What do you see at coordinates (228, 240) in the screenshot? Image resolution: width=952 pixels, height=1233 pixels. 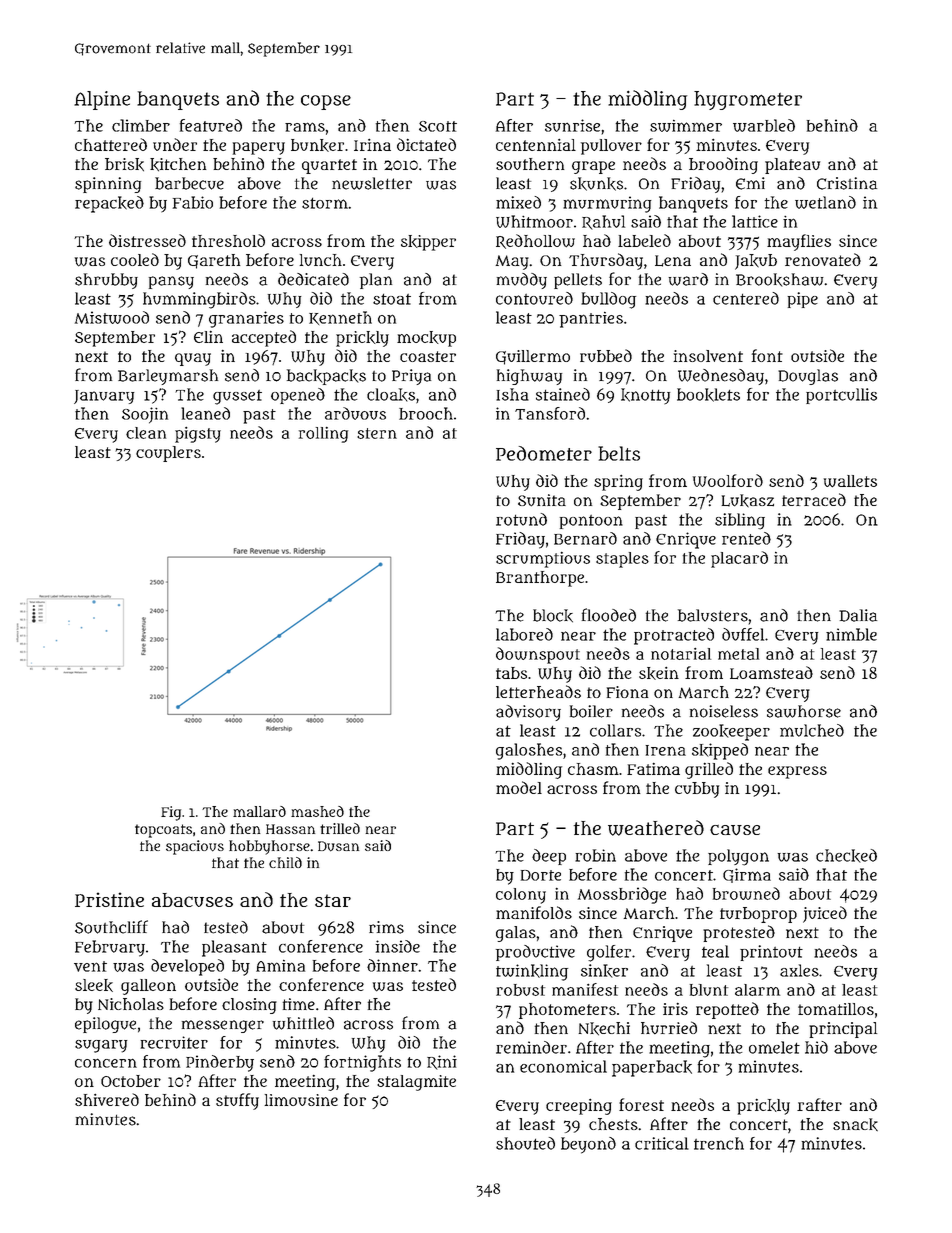 I see `threshold` at bounding box center [228, 240].
